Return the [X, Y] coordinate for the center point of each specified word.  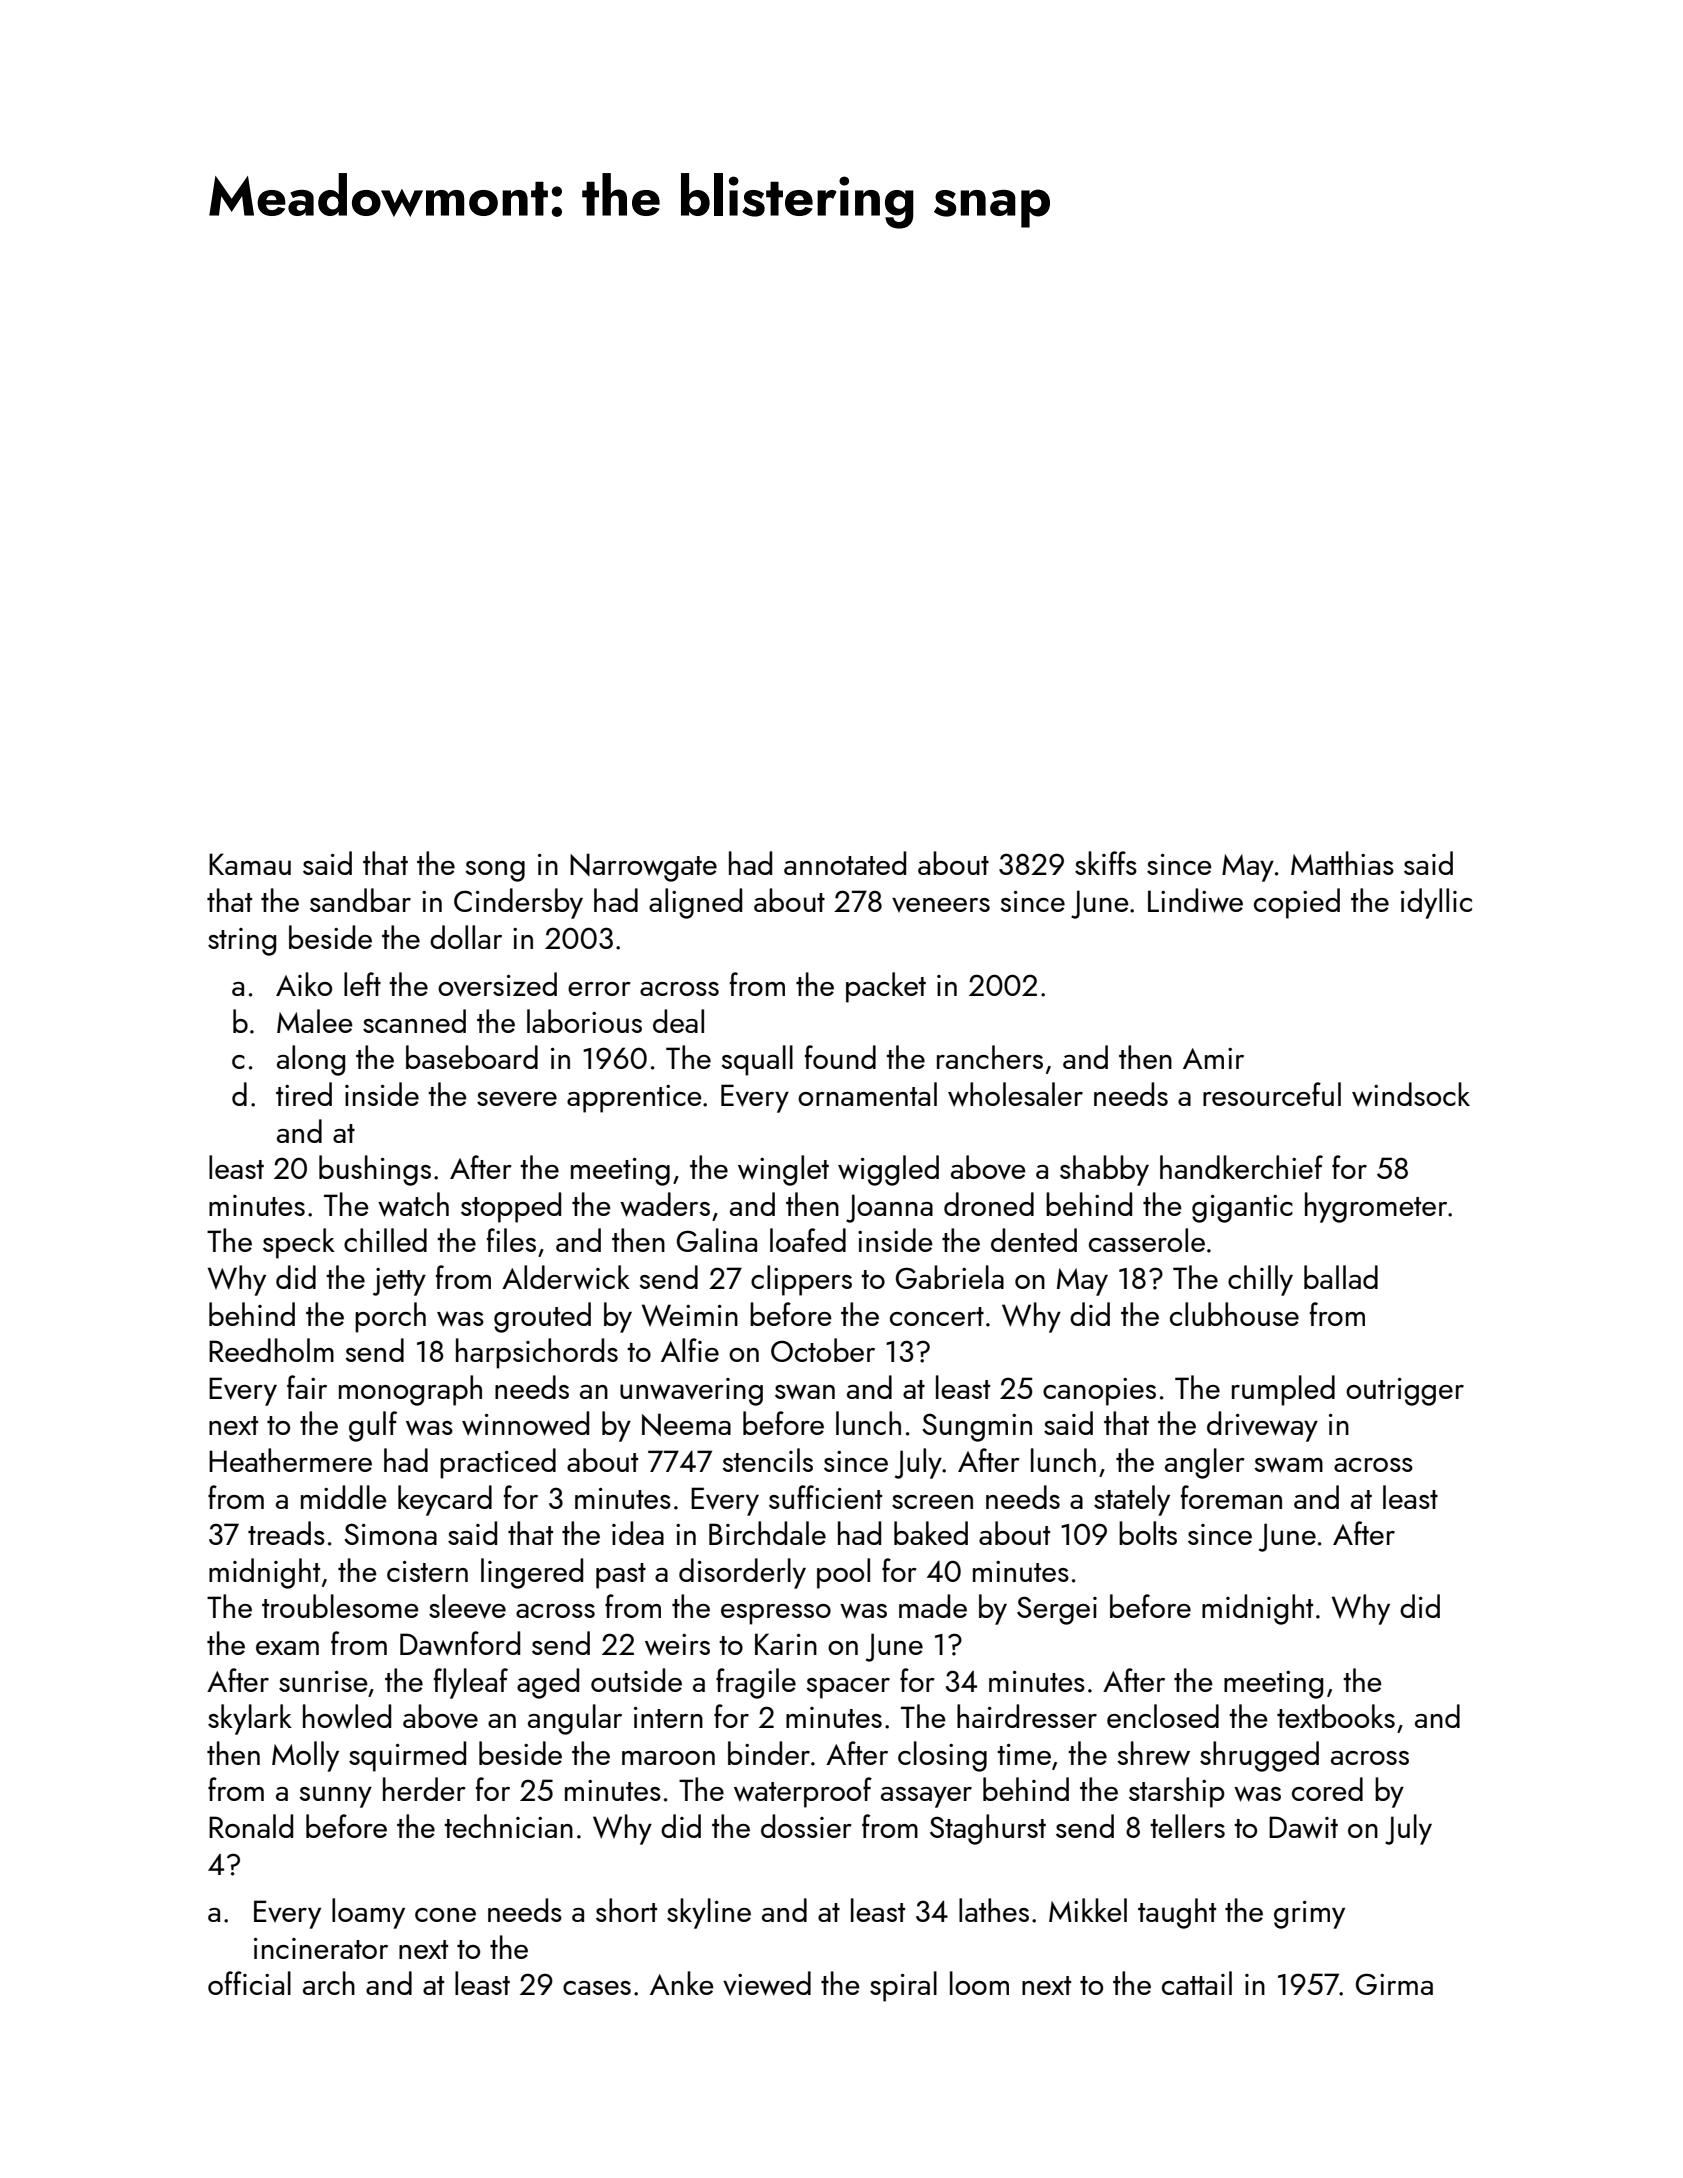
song [495, 871]
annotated [845, 863]
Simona [390, 1534]
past [621, 1576]
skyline [709, 1913]
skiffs [1106, 863]
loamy [368, 1913]
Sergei [1057, 1610]
